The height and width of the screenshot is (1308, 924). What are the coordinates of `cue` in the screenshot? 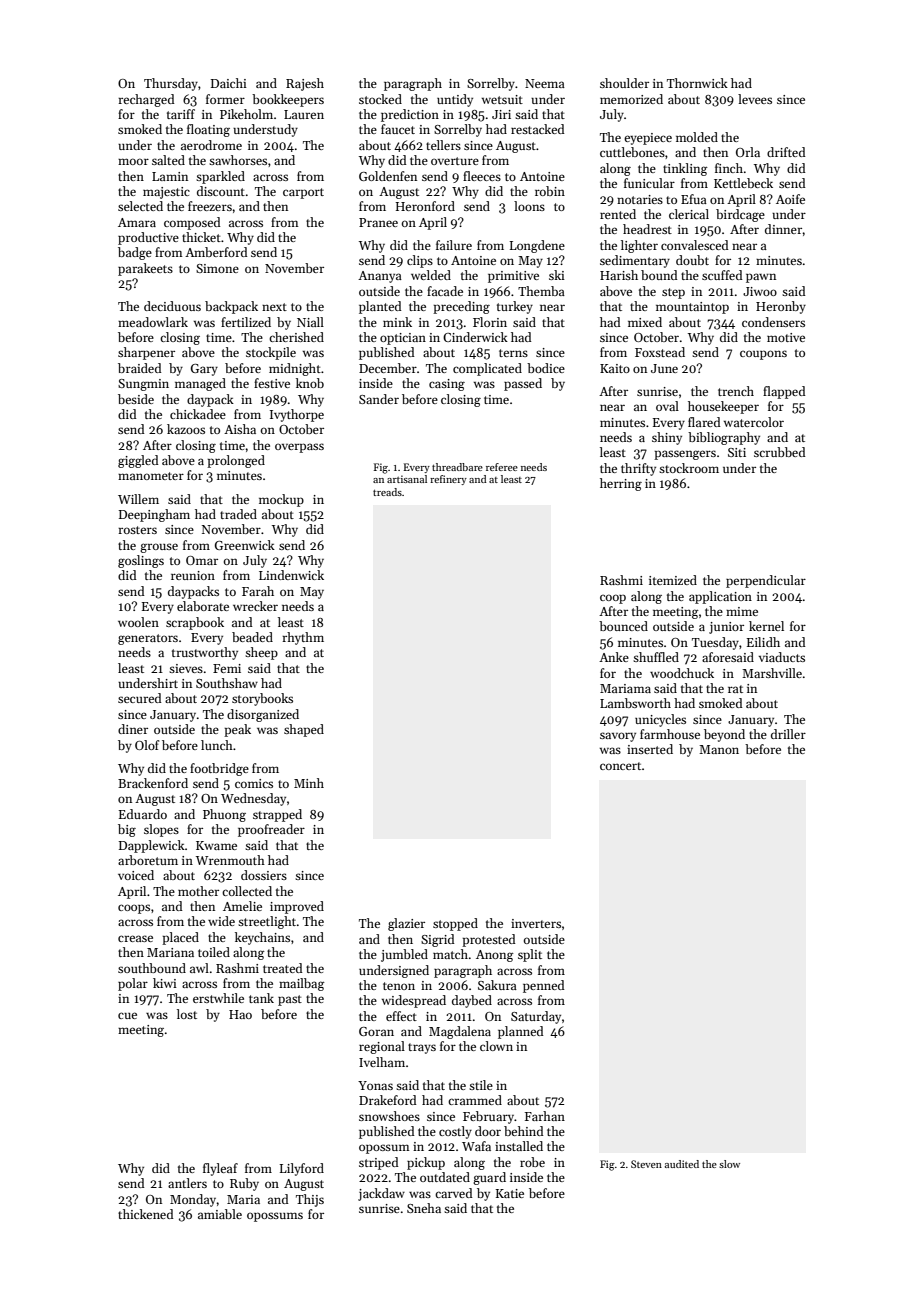 It's located at (127, 1015).
